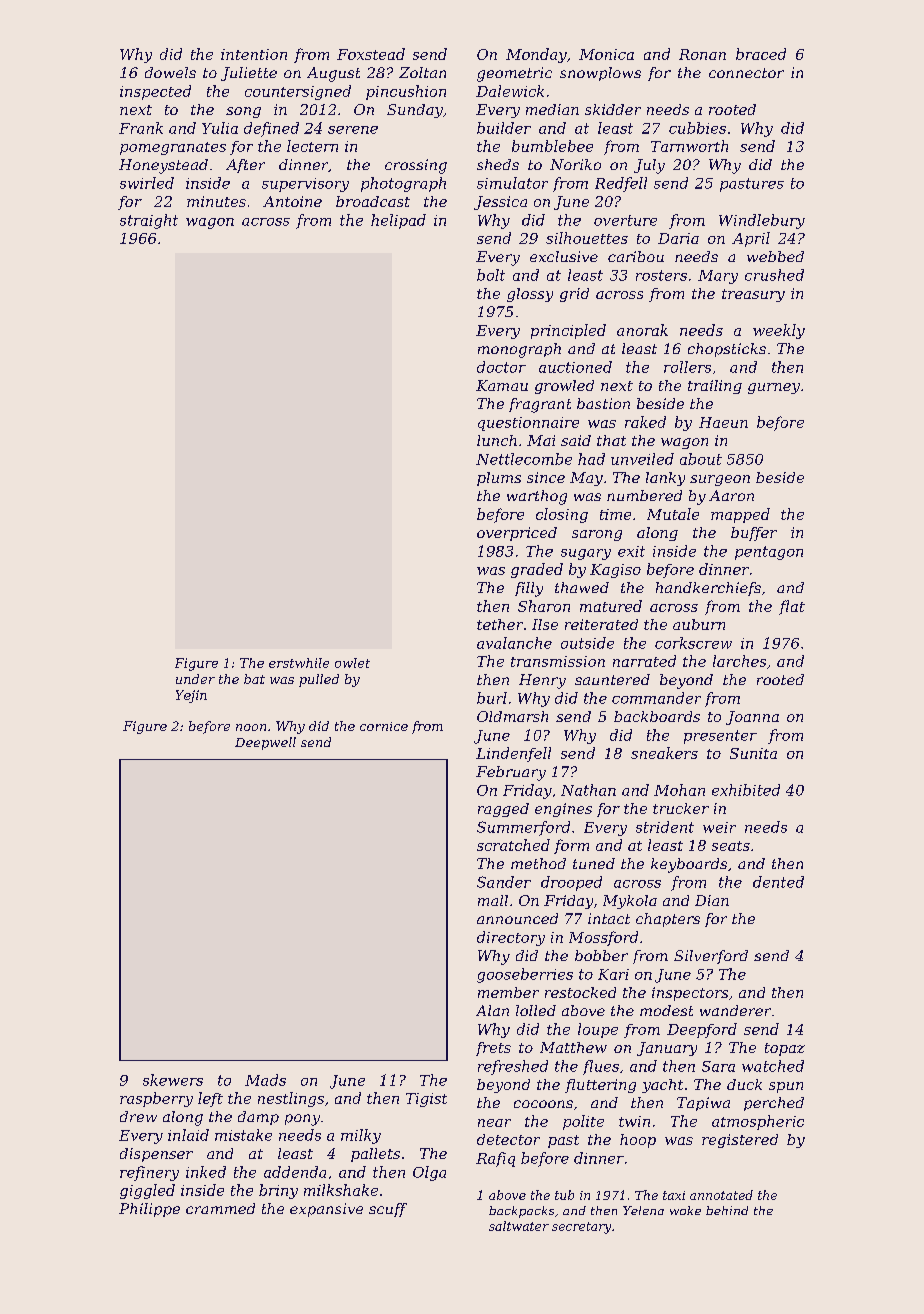 The width and height of the screenshot is (924, 1314). I want to click on skewers, so click(173, 1080).
